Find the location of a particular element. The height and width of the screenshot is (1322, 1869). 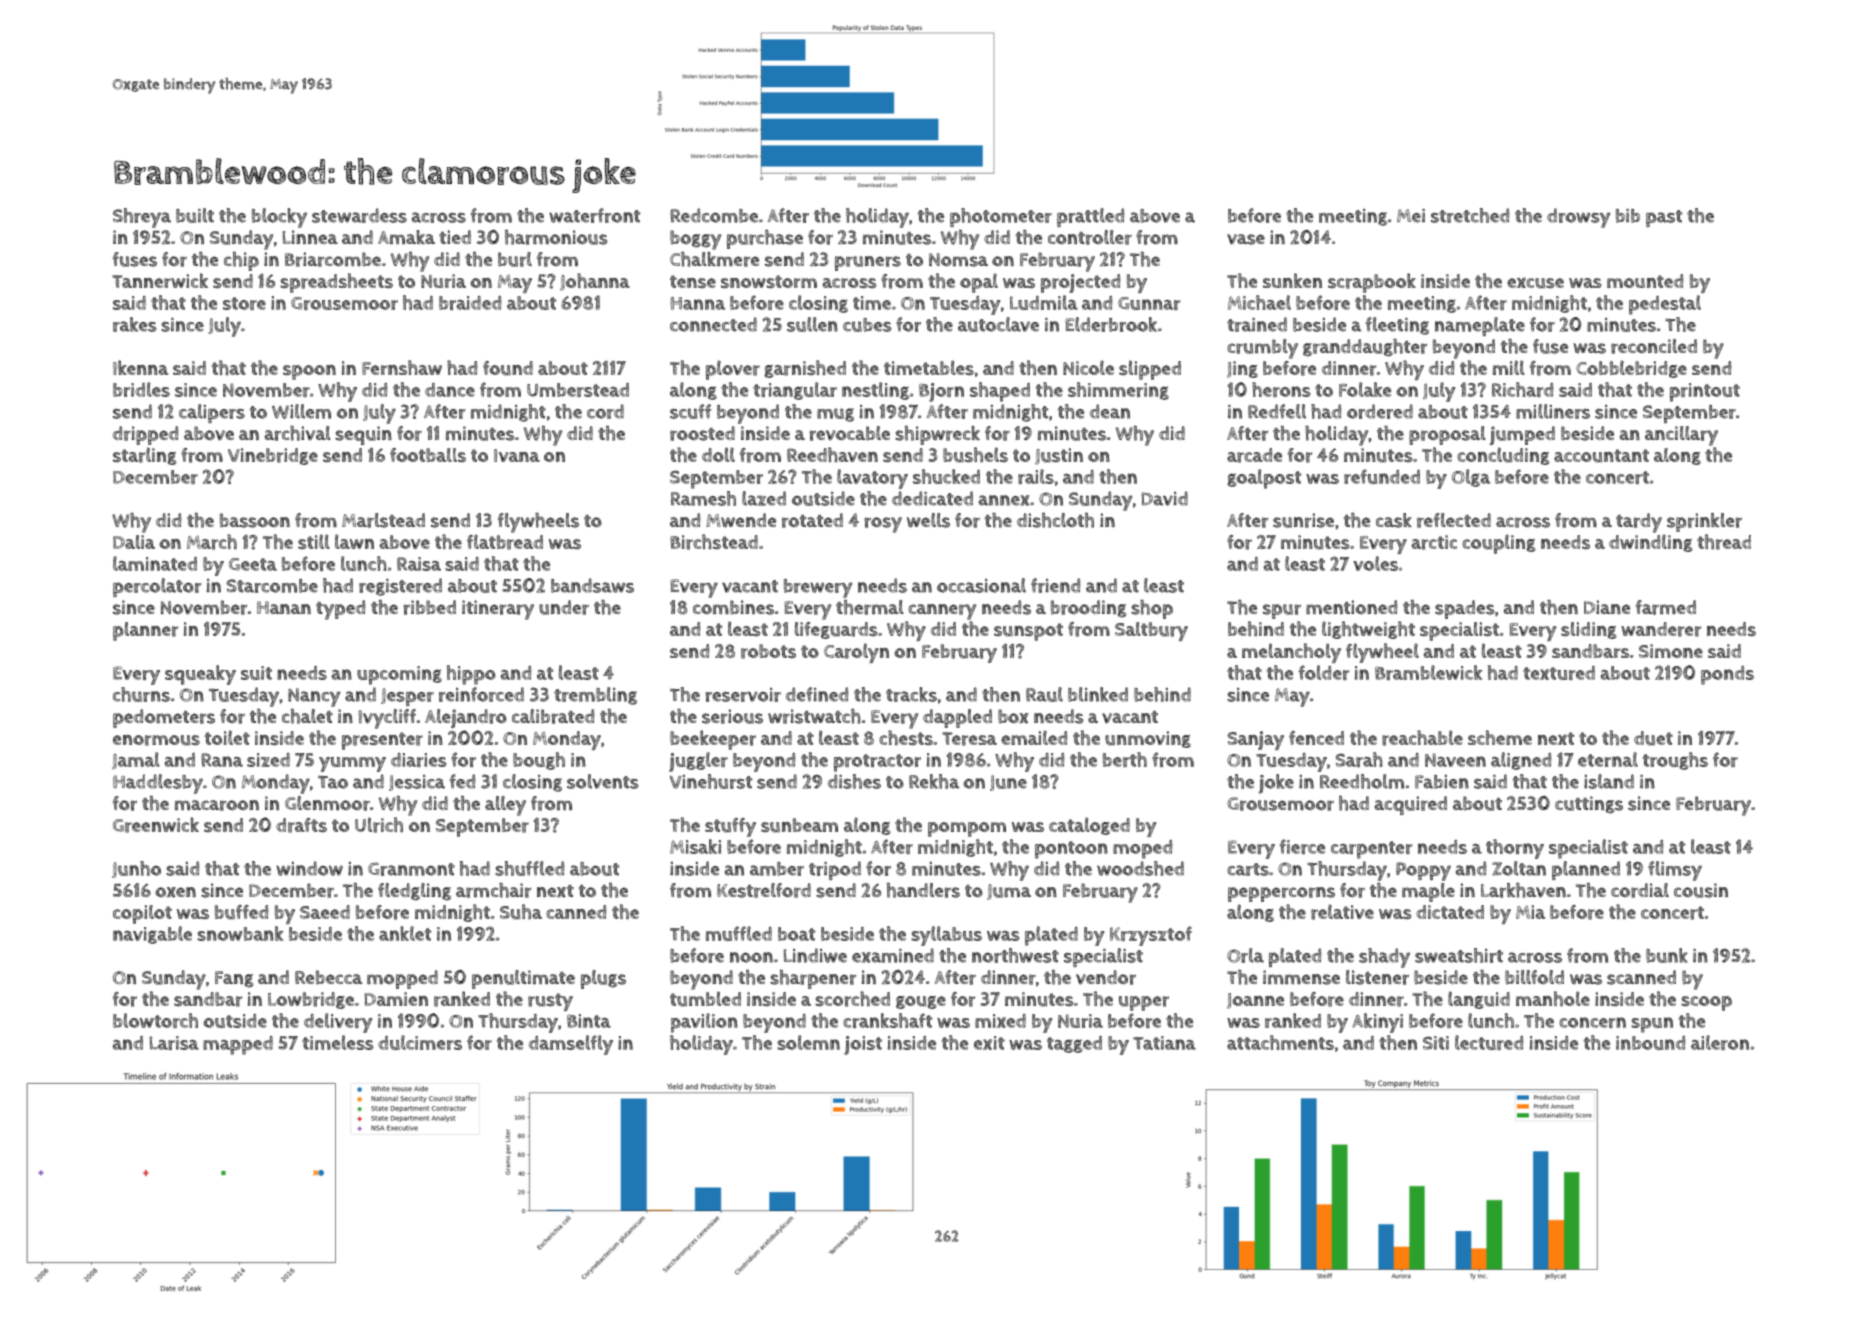

sunspot is located at coordinates (1028, 632).
